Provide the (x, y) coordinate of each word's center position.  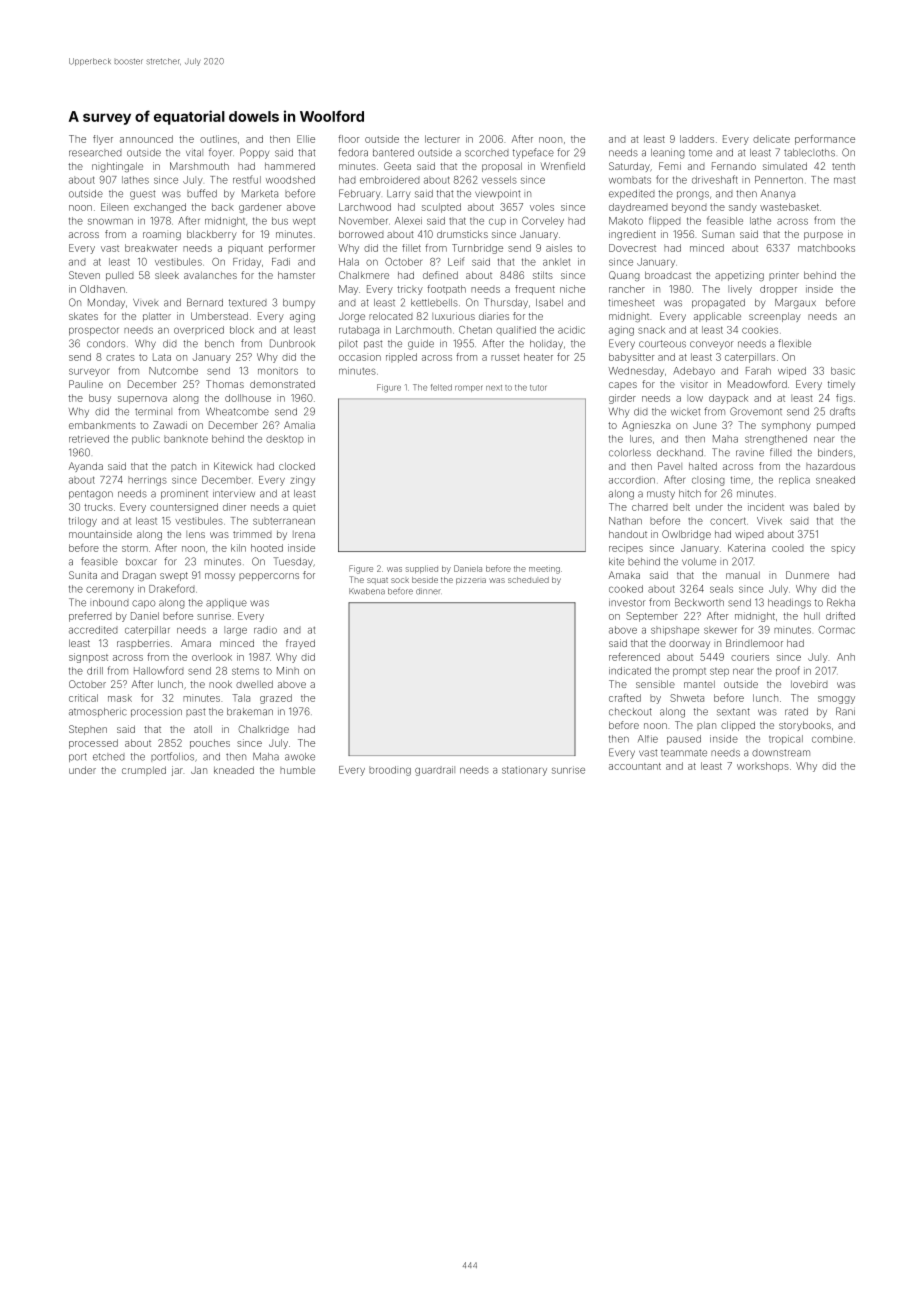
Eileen (114, 207)
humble (297, 770)
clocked (297, 466)
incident (766, 507)
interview (234, 494)
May (348, 290)
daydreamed (638, 208)
